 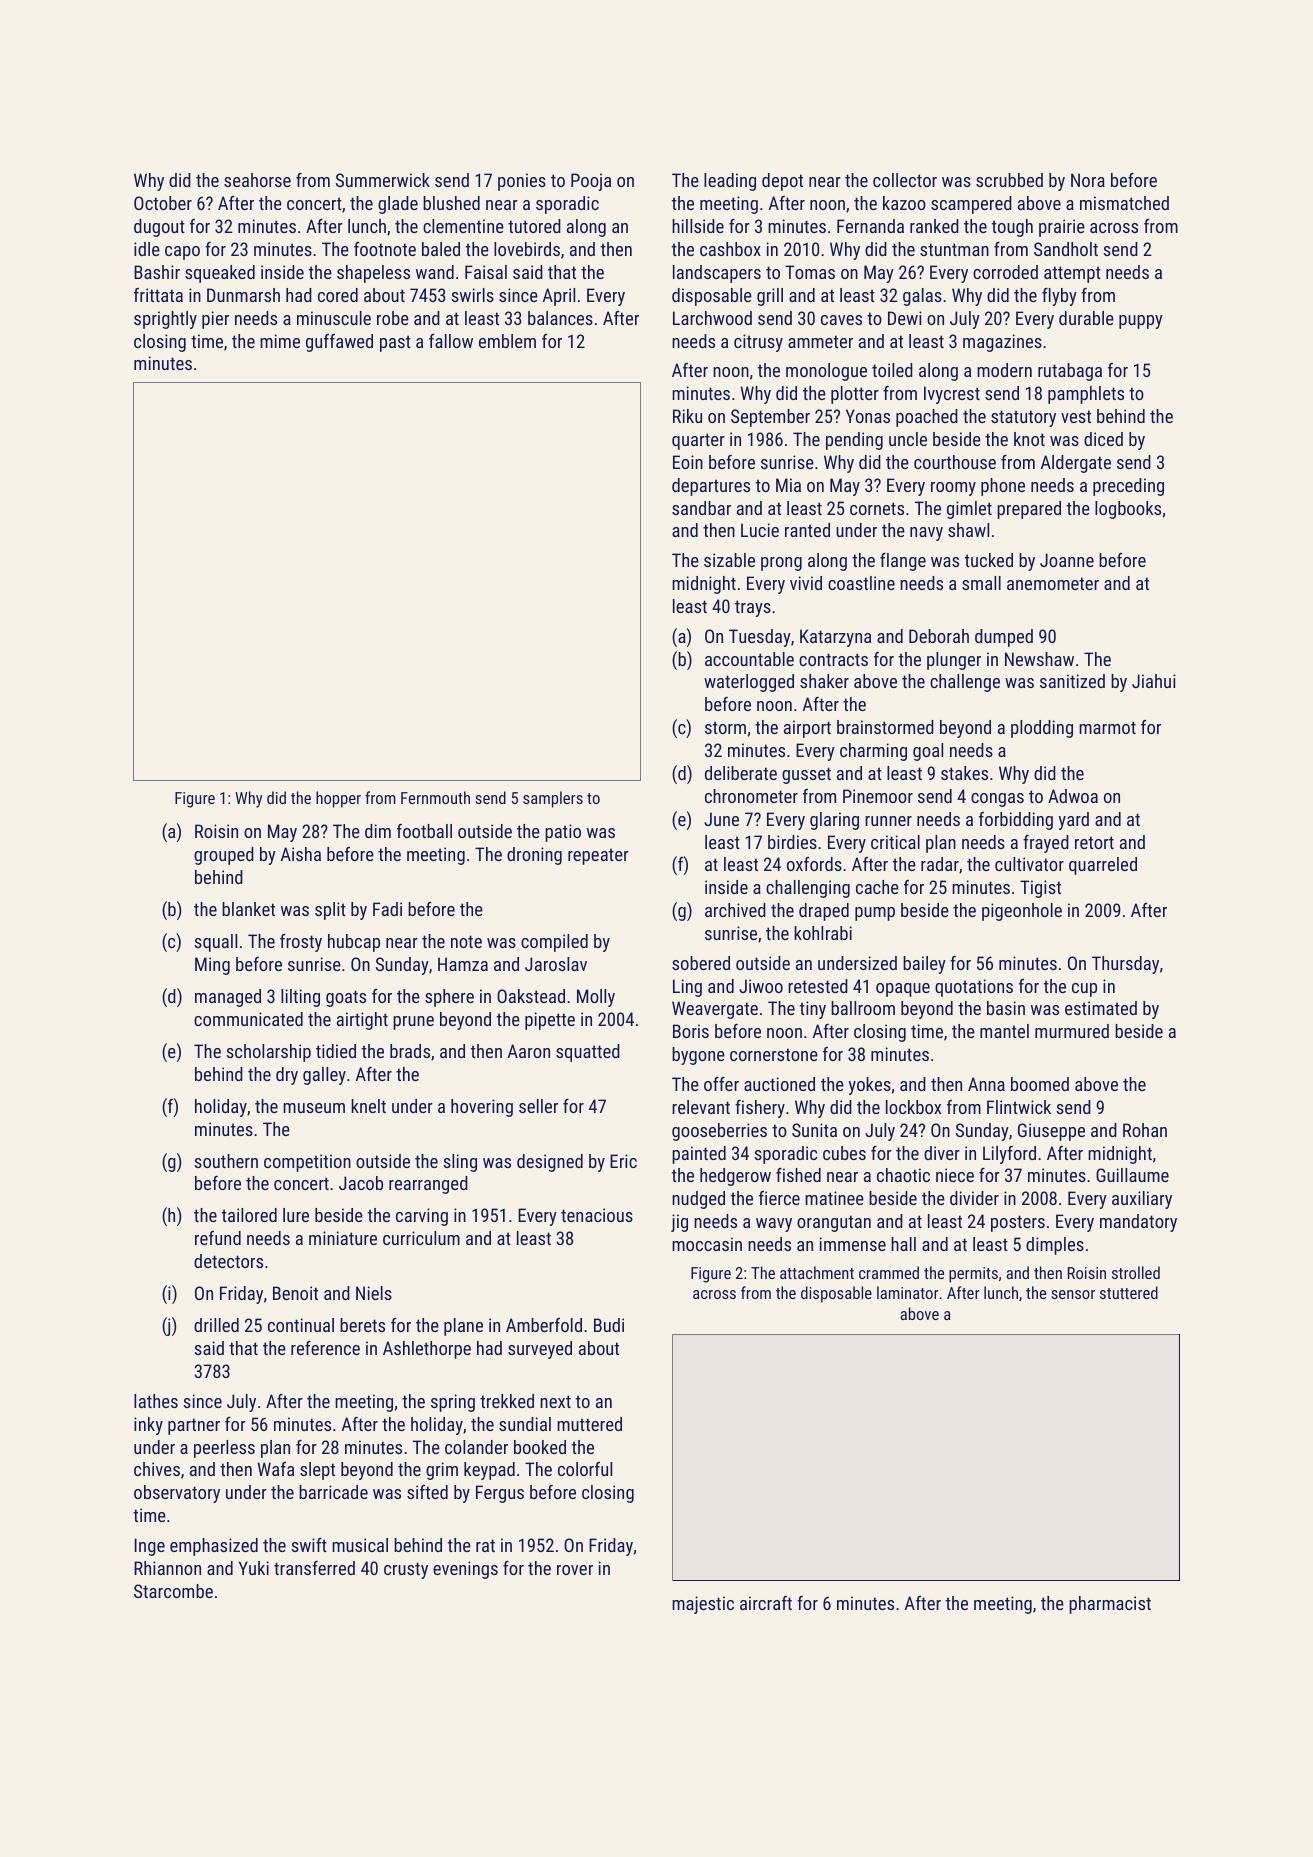 I want to click on logbooks, so click(x=1128, y=510).
